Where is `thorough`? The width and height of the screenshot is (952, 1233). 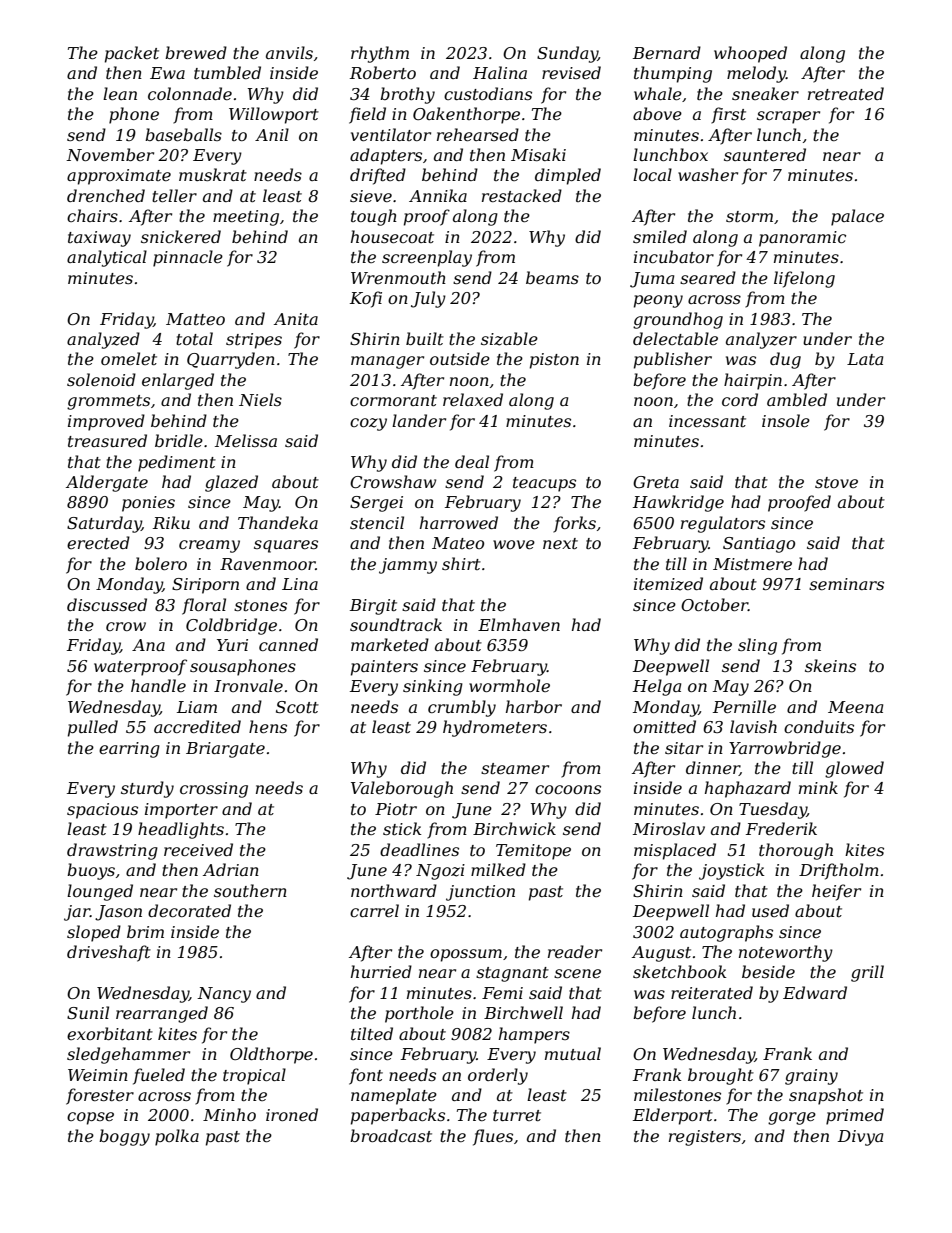
thorough is located at coordinates (796, 851).
